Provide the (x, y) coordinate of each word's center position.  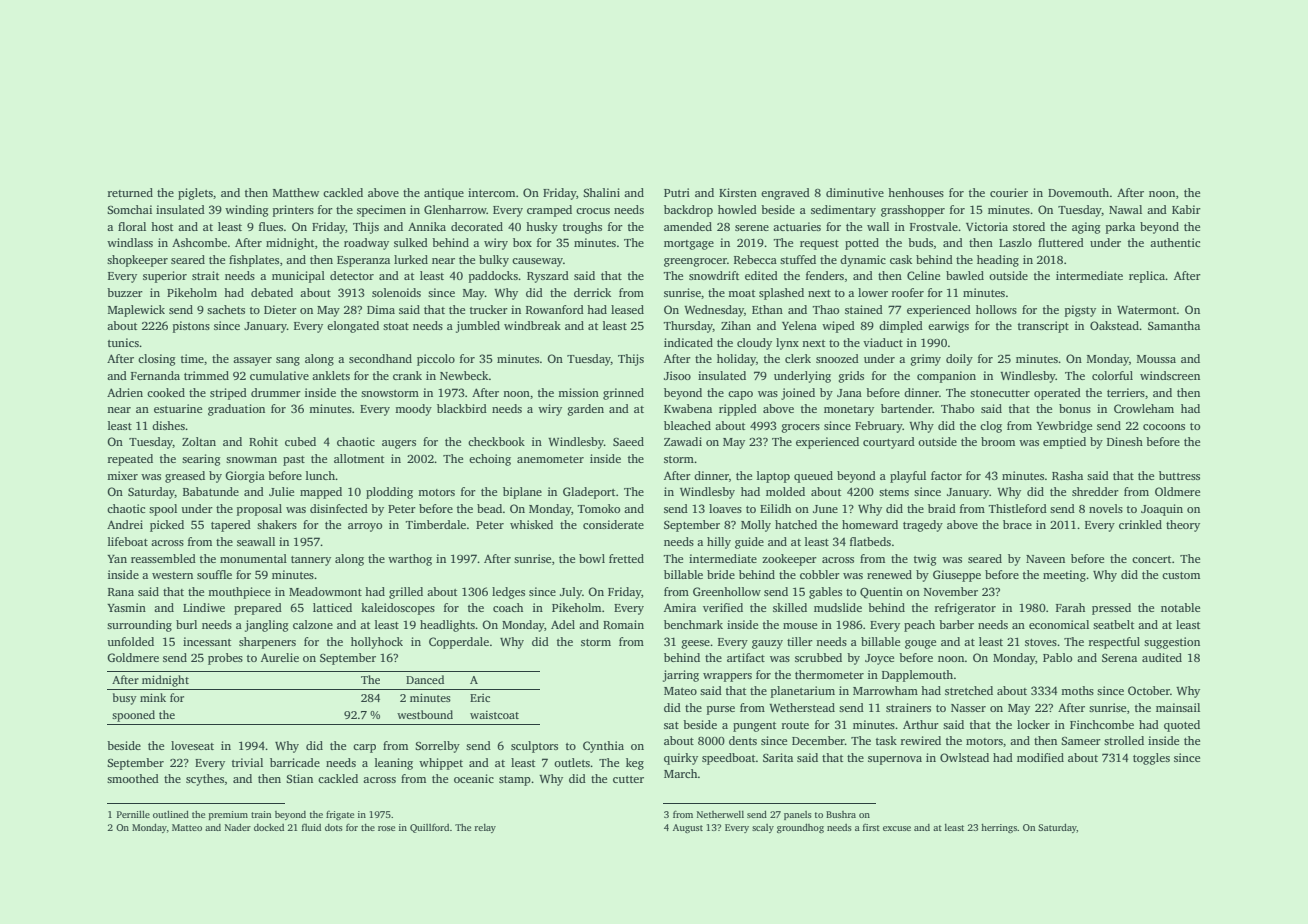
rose (386, 828)
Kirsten (738, 192)
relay (485, 828)
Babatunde (211, 491)
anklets (331, 375)
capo (740, 395)
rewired (921, 740)
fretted (626, 558)
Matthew (296, 192)
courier (1009, 192)
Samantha (1174, 325)
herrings (999, 828)
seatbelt (1113, 624)
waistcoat (494, 715)
